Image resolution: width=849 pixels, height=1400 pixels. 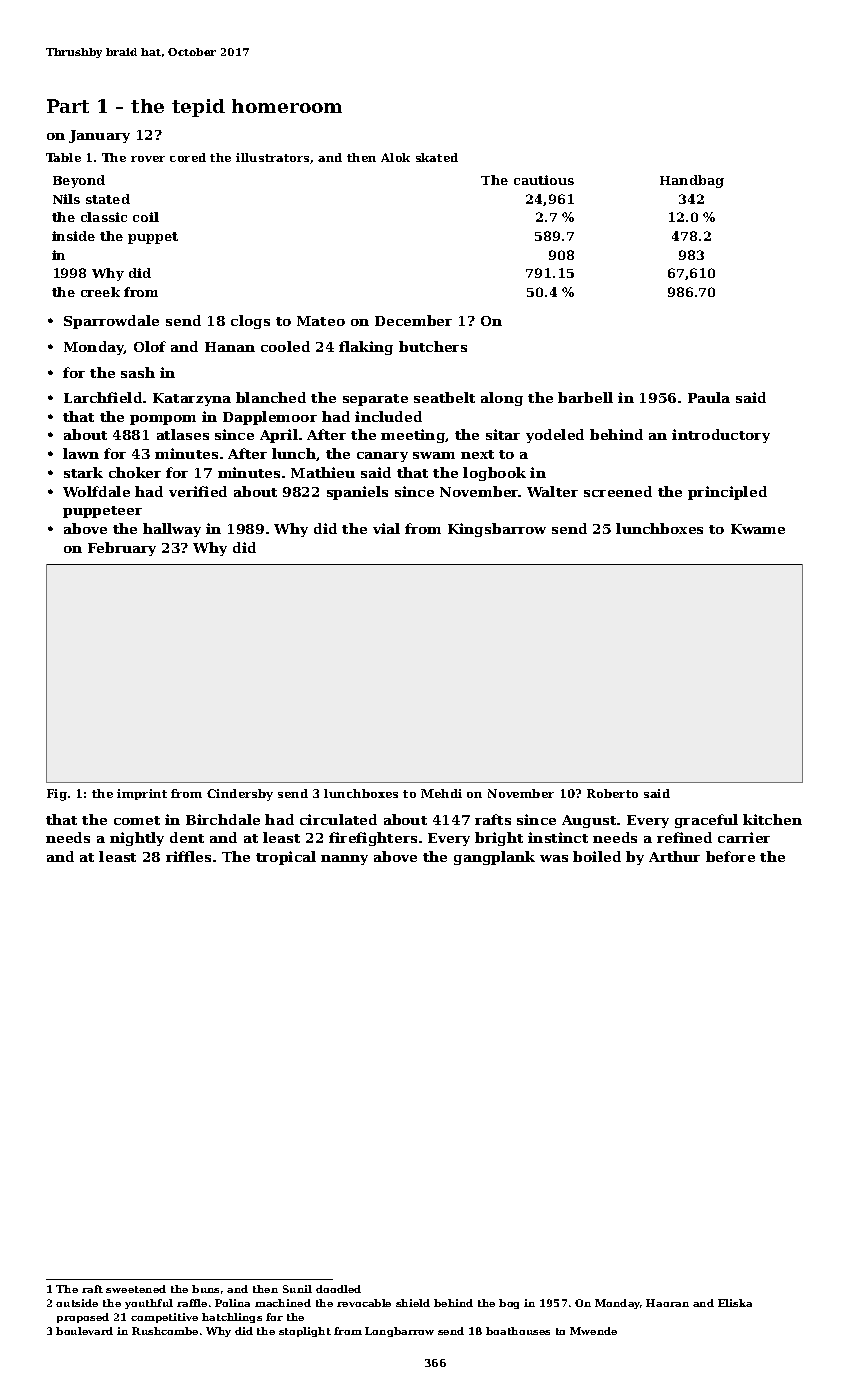 What do you see at coordinates (286, 858) in the page?
I see `tropical` at bounding box center [286, 858].
